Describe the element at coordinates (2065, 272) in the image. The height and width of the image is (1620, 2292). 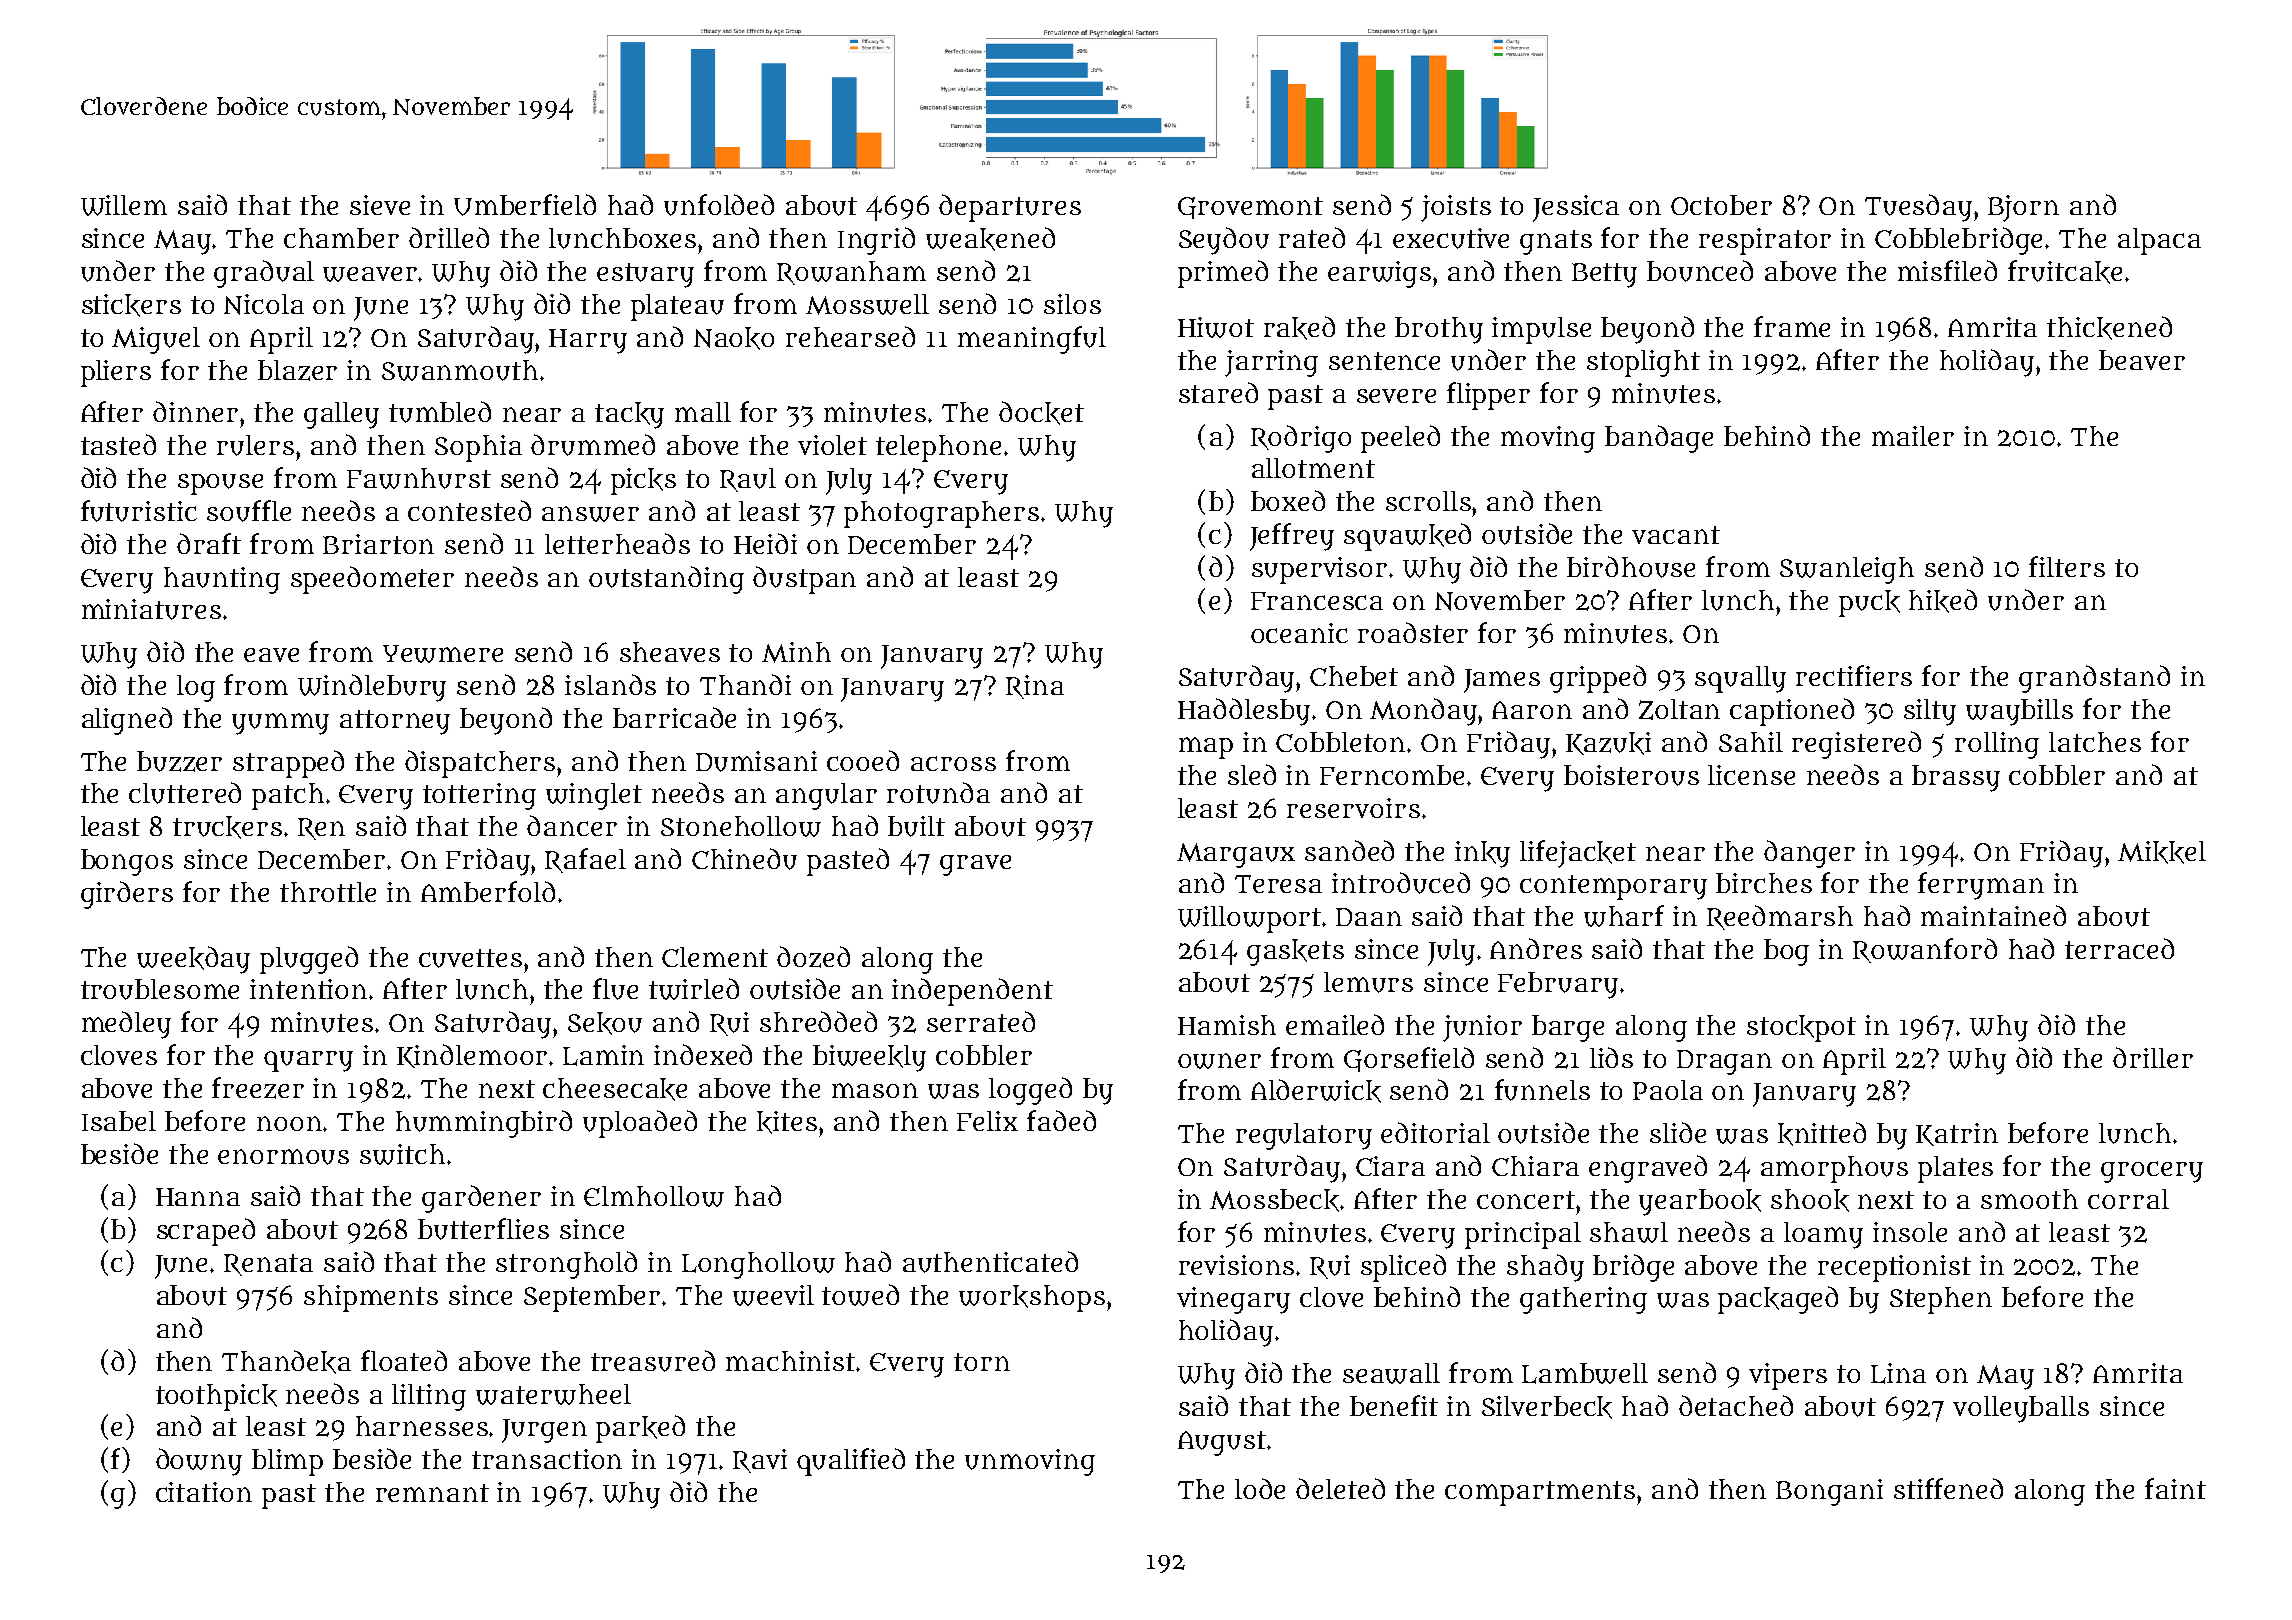
I see `fruitcake` at that location.
